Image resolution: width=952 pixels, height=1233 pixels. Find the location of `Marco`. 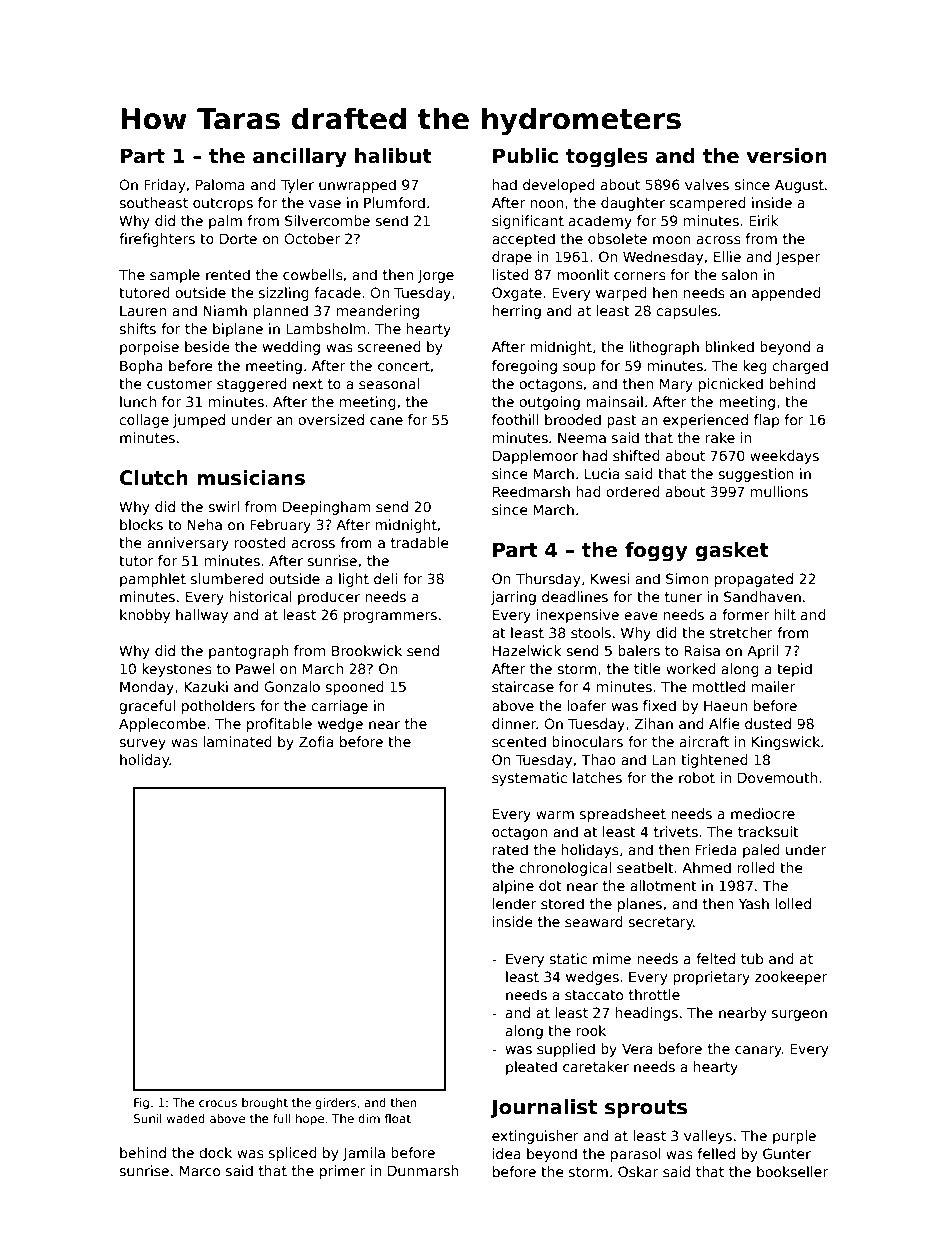

Marco is located at coordinates (200, 1170).
